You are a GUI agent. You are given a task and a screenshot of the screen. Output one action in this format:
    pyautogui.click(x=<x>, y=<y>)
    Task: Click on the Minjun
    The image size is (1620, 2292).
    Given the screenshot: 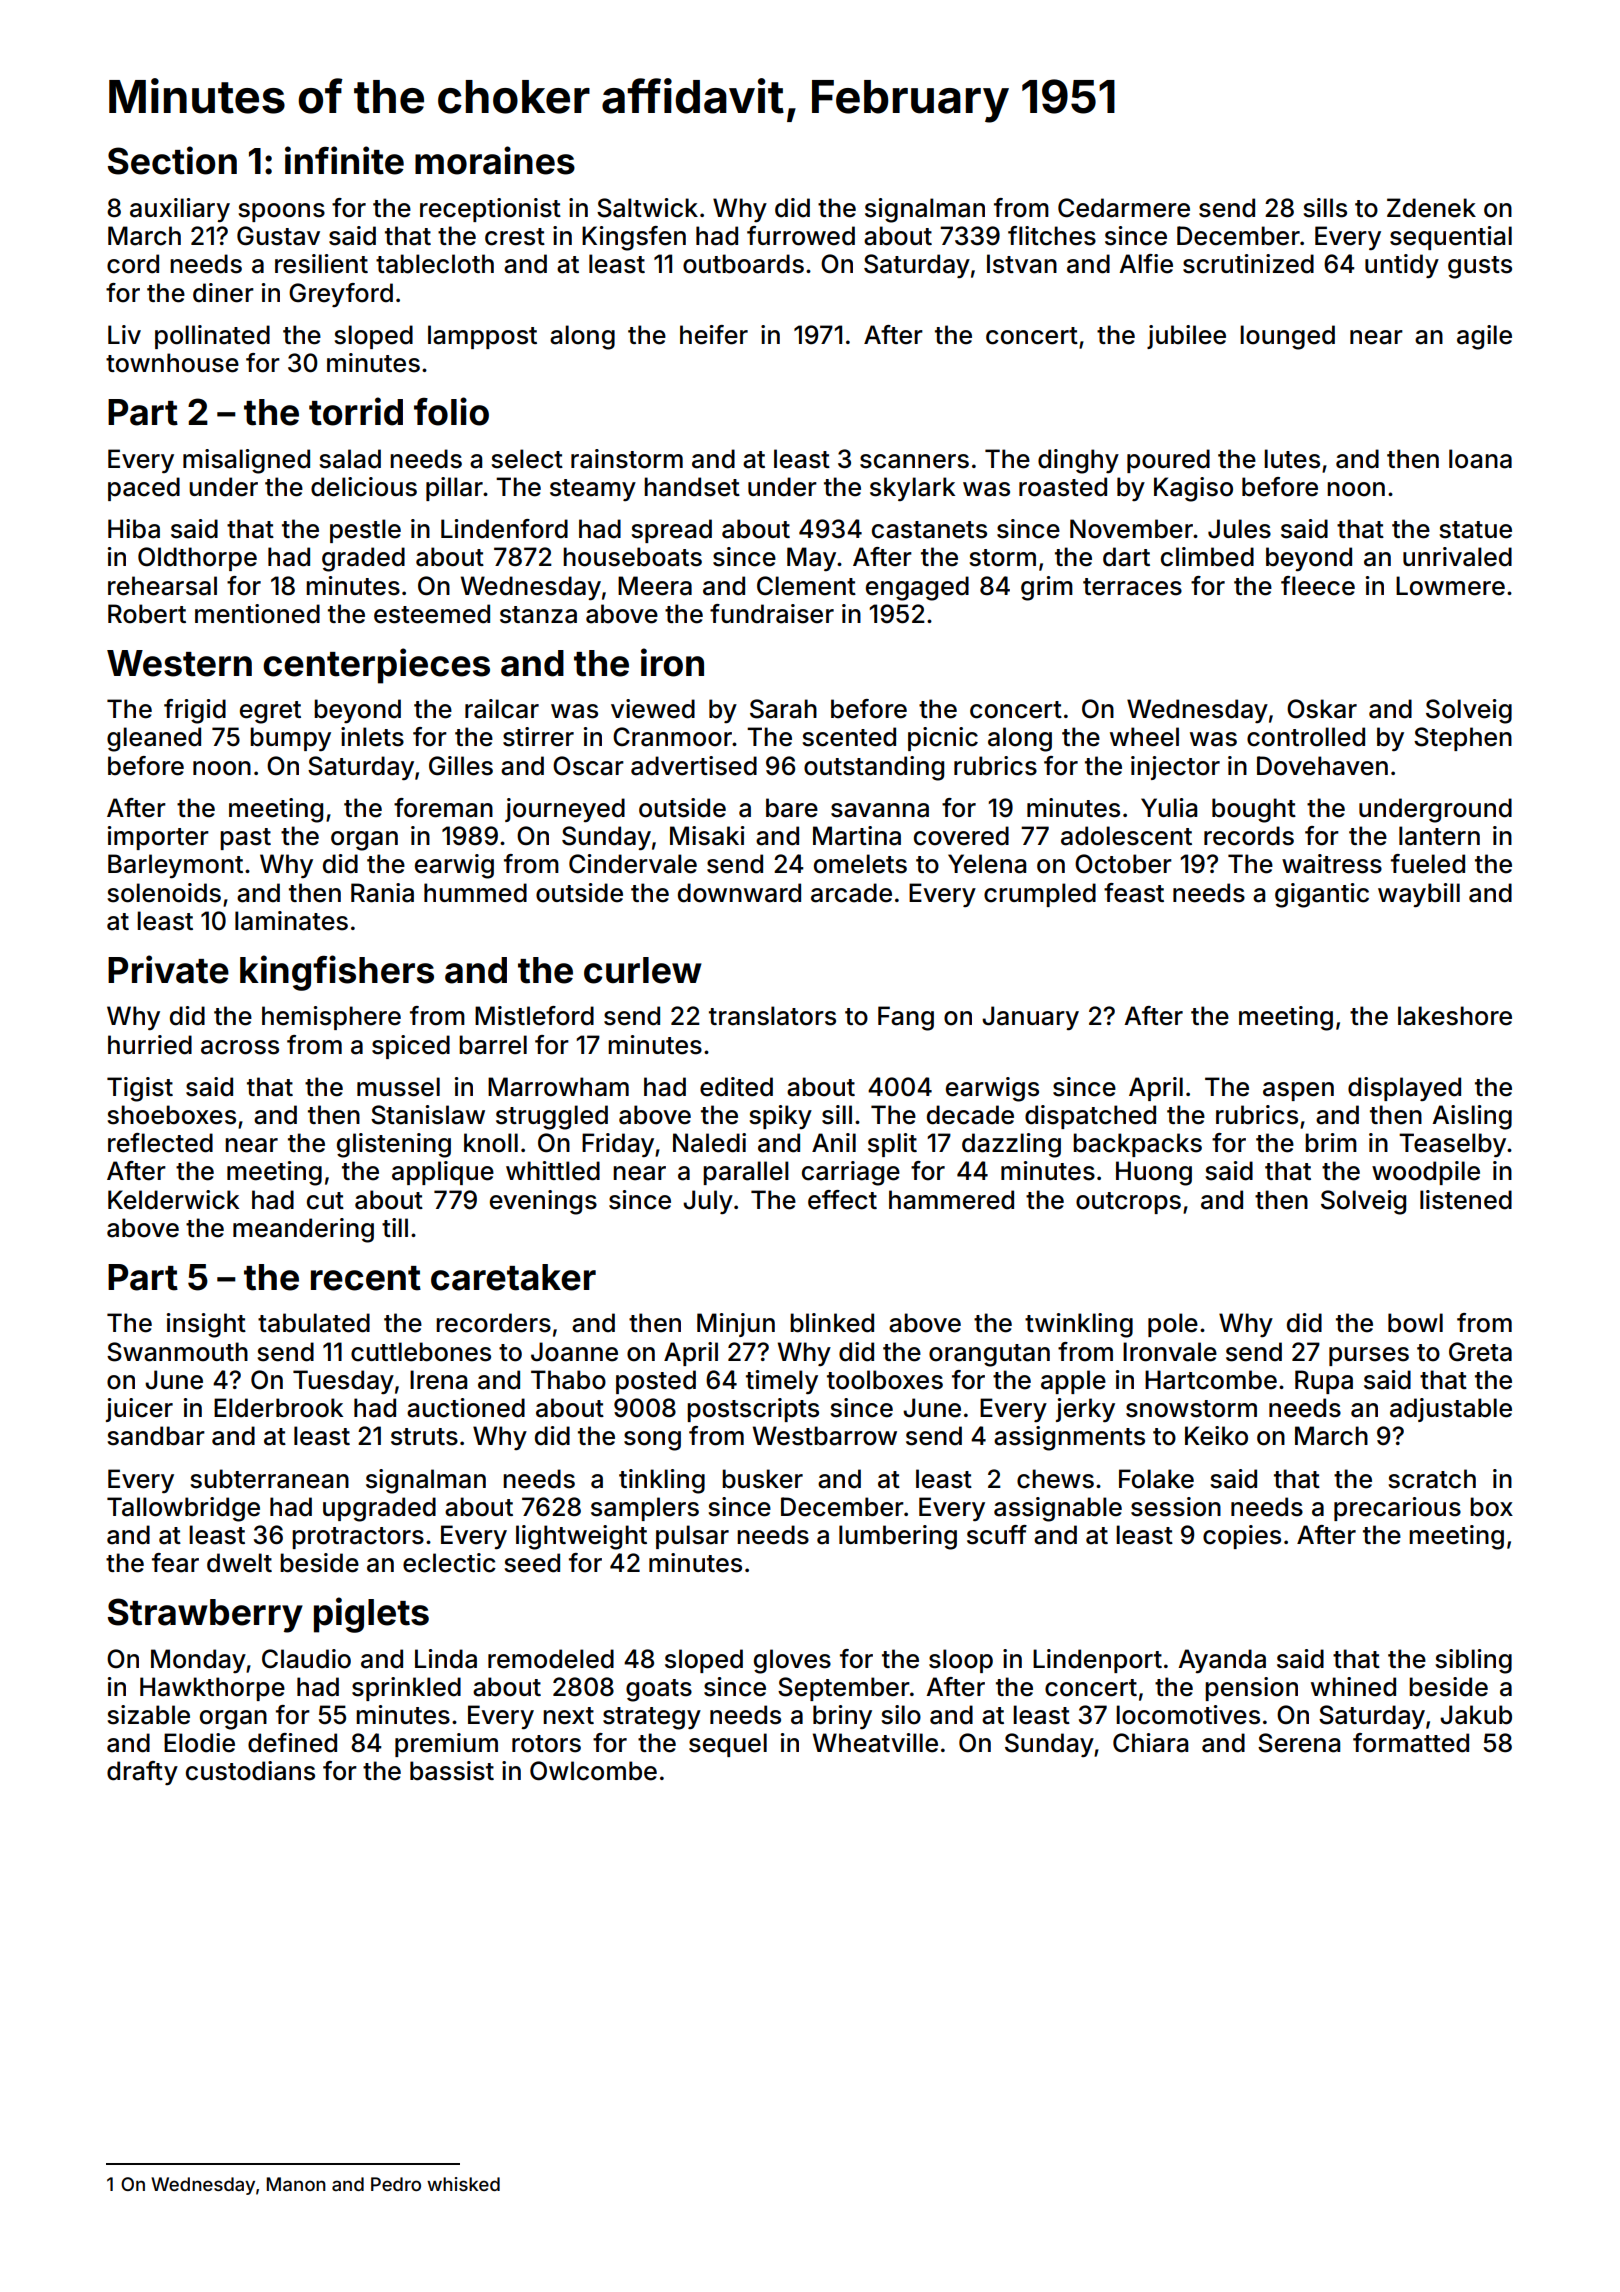 What is the action you would take?
    pyautogui.click(x=736, y=1325)
